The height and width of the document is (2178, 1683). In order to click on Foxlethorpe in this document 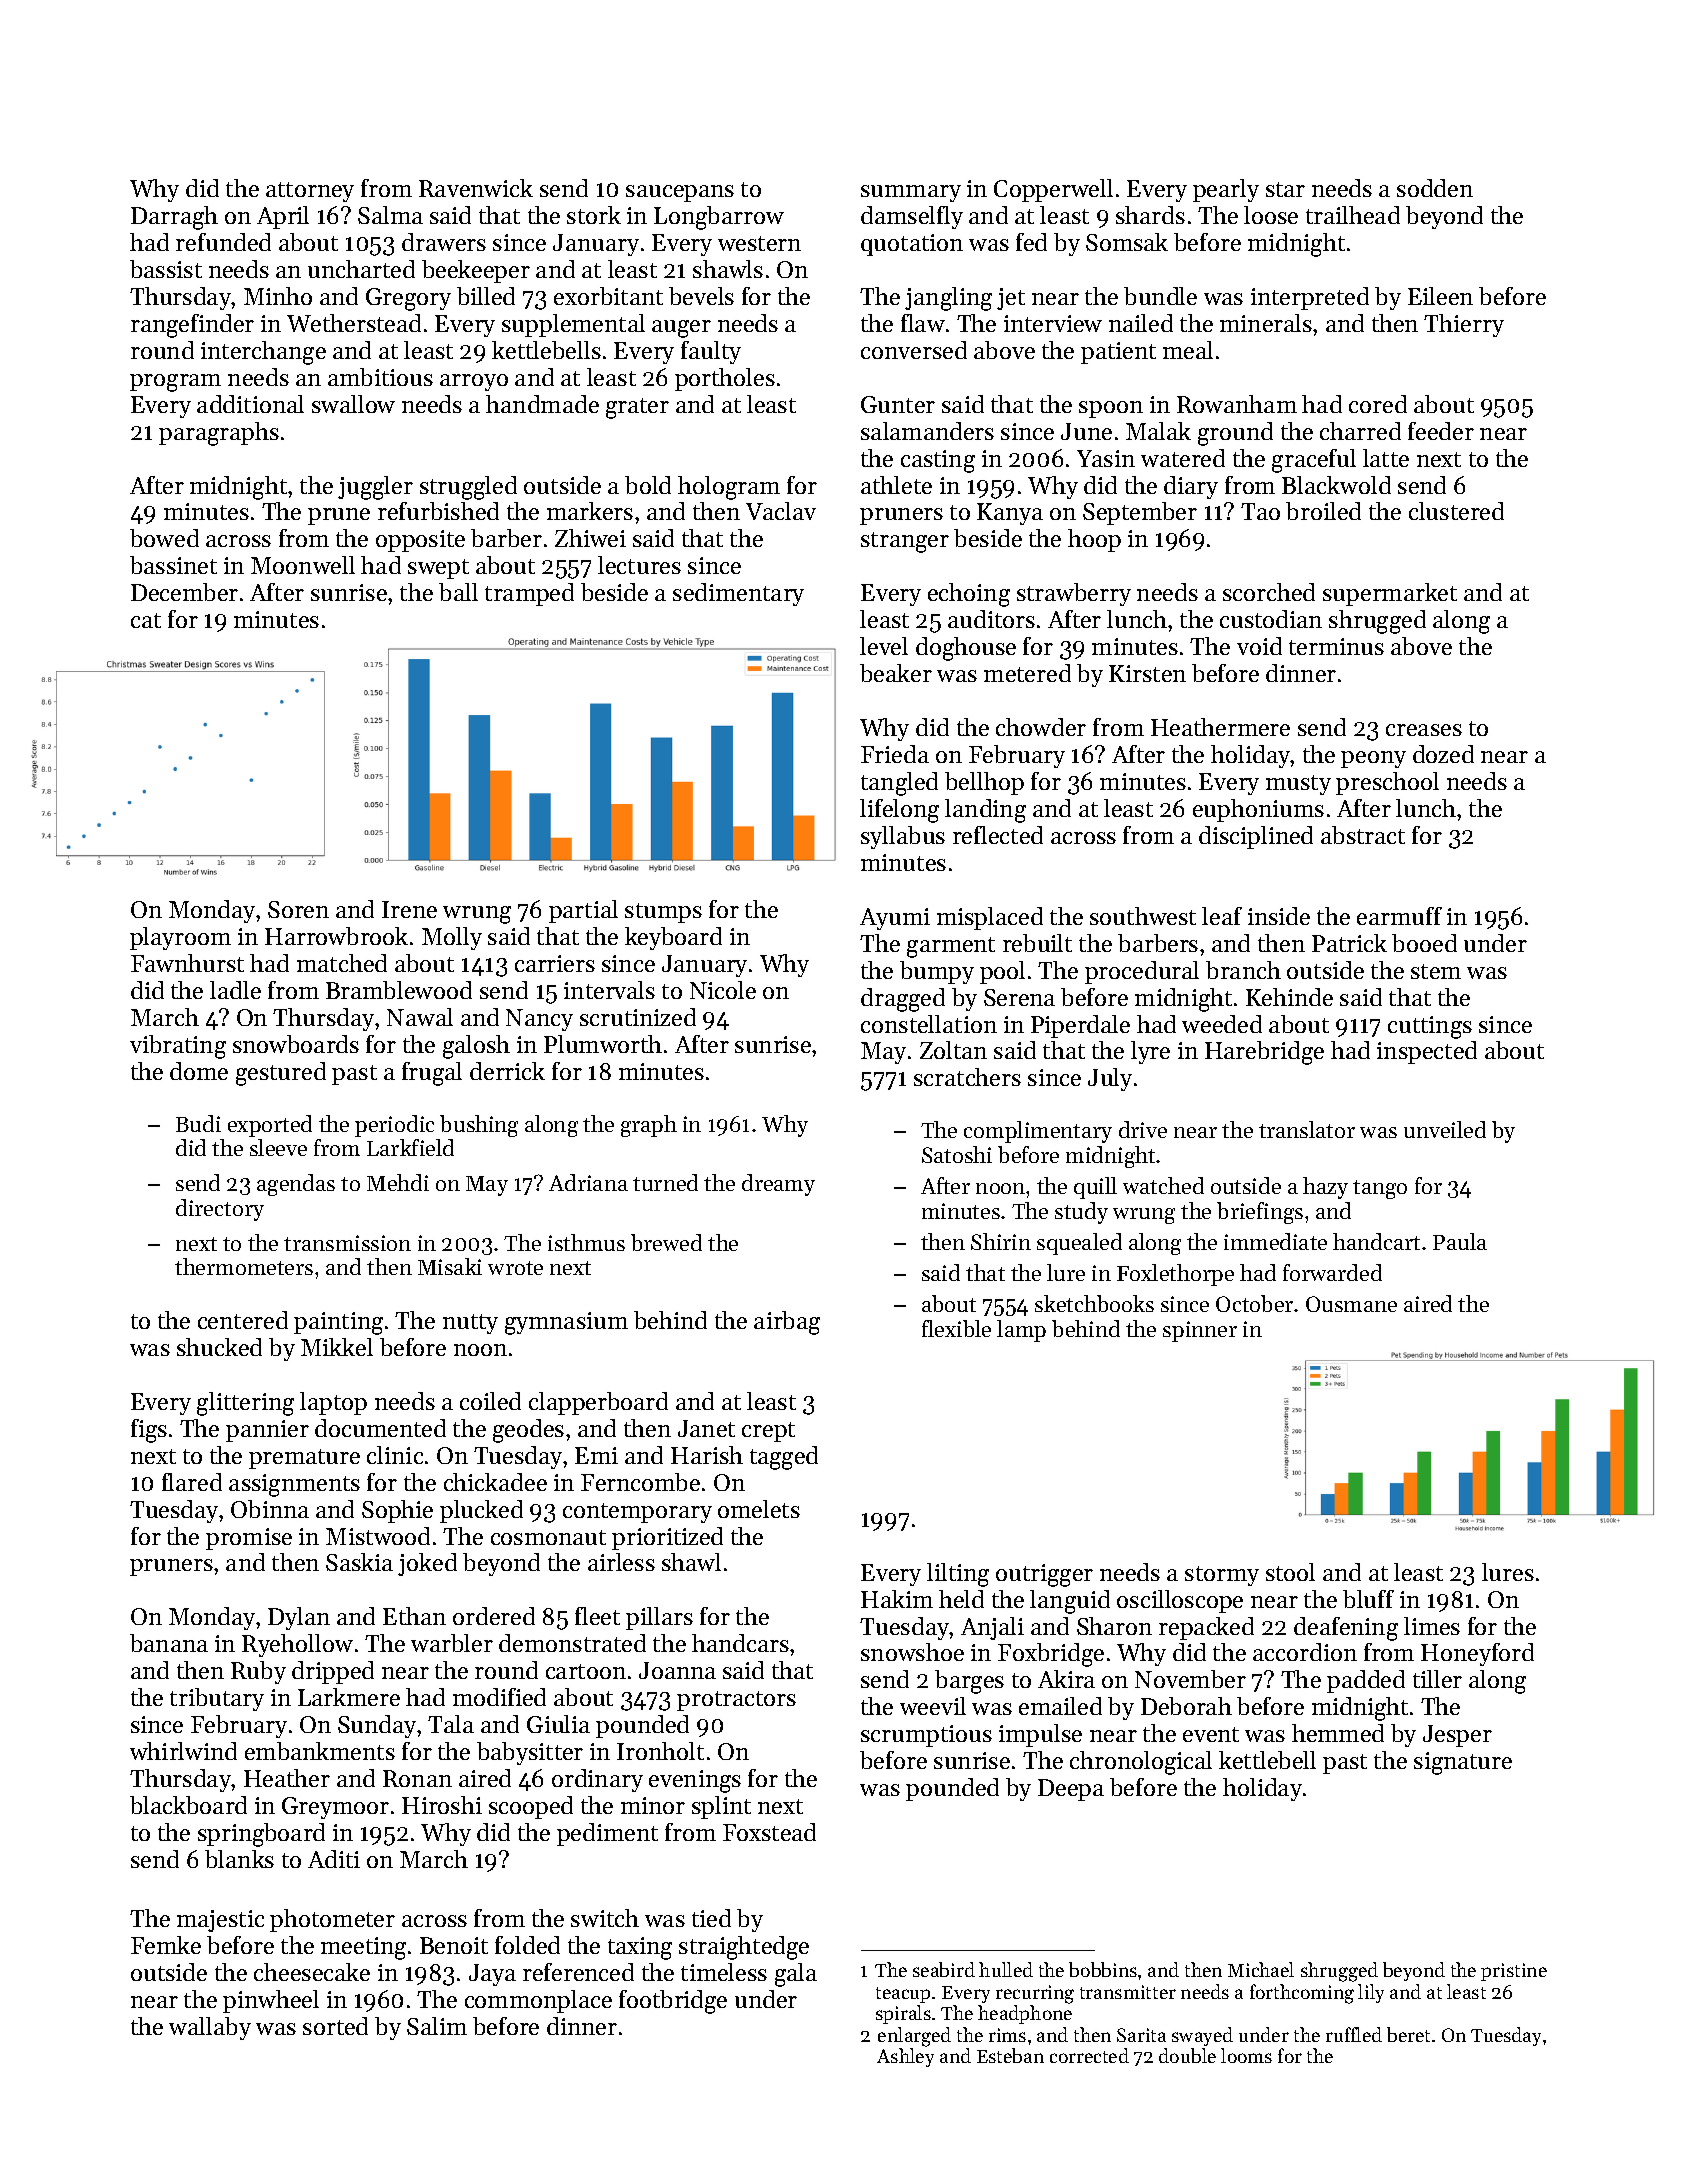, I will do `click(1175, 1275)`.
